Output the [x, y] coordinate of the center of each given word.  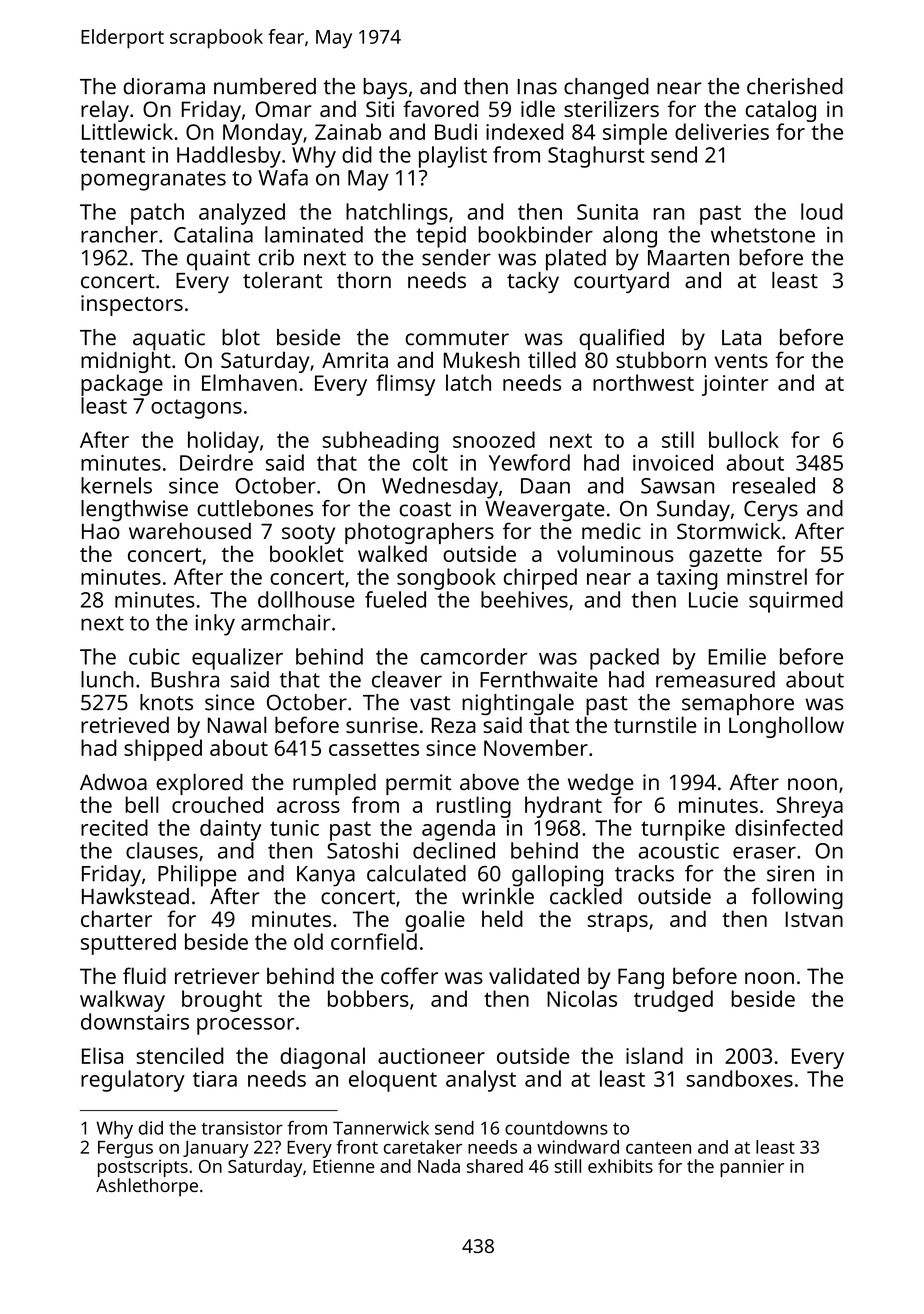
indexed [524, 131]
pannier [752, 1168]
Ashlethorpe [147, 1187]
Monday [262, 134]
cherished [795, 86]
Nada [439, 1166]
